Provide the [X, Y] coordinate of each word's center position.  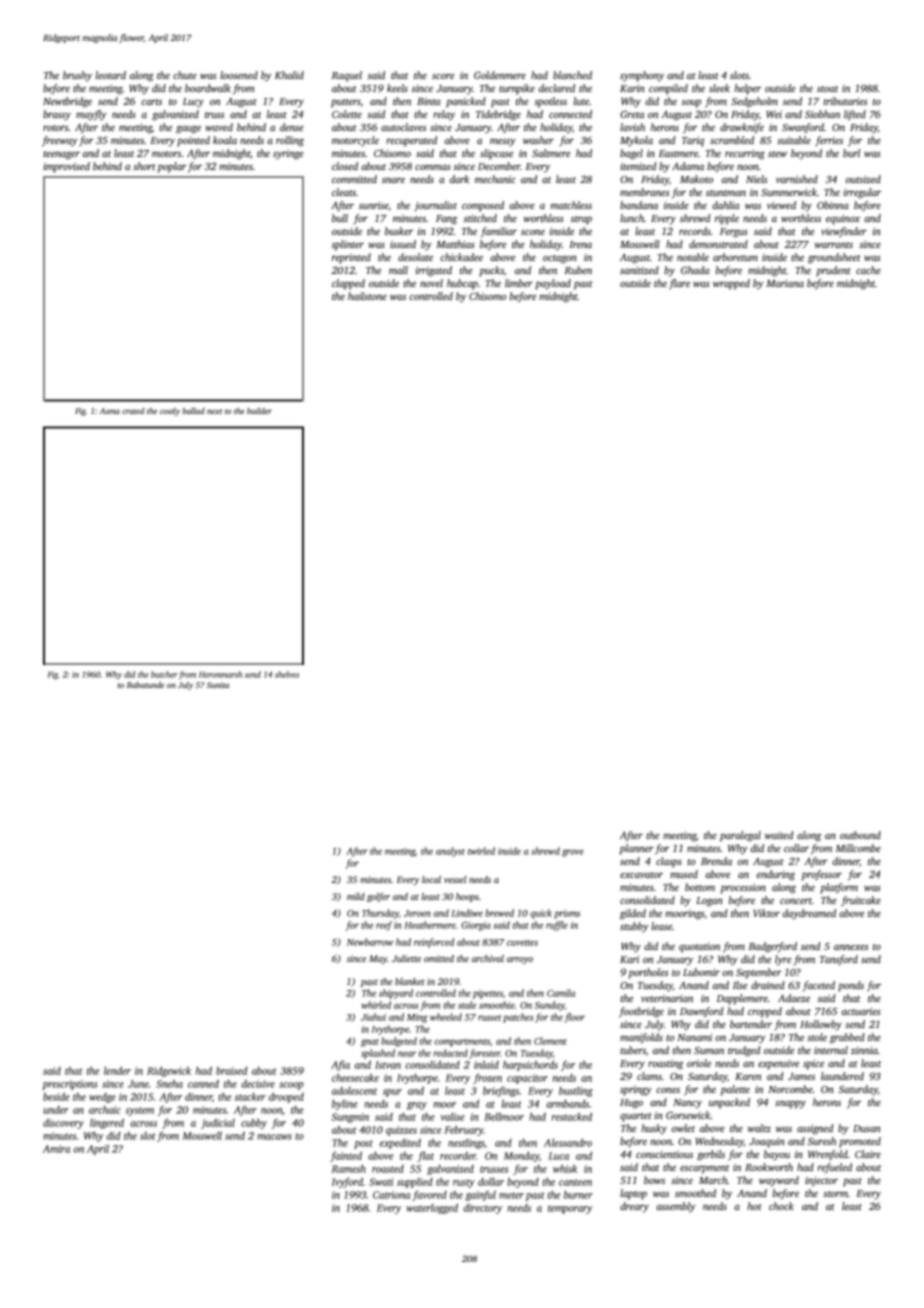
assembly [675, 1207]
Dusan [867, 1128]
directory [482, 1209]
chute [185, 75]
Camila [561, 993]
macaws [274, 1137]
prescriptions [69, 1085]
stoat [827, 89]
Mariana [785, 283]
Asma [110, 411]
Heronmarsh [220, 674]
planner [636, 849]
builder [259, 410]
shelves [287, 674]
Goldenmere [500, 75]
